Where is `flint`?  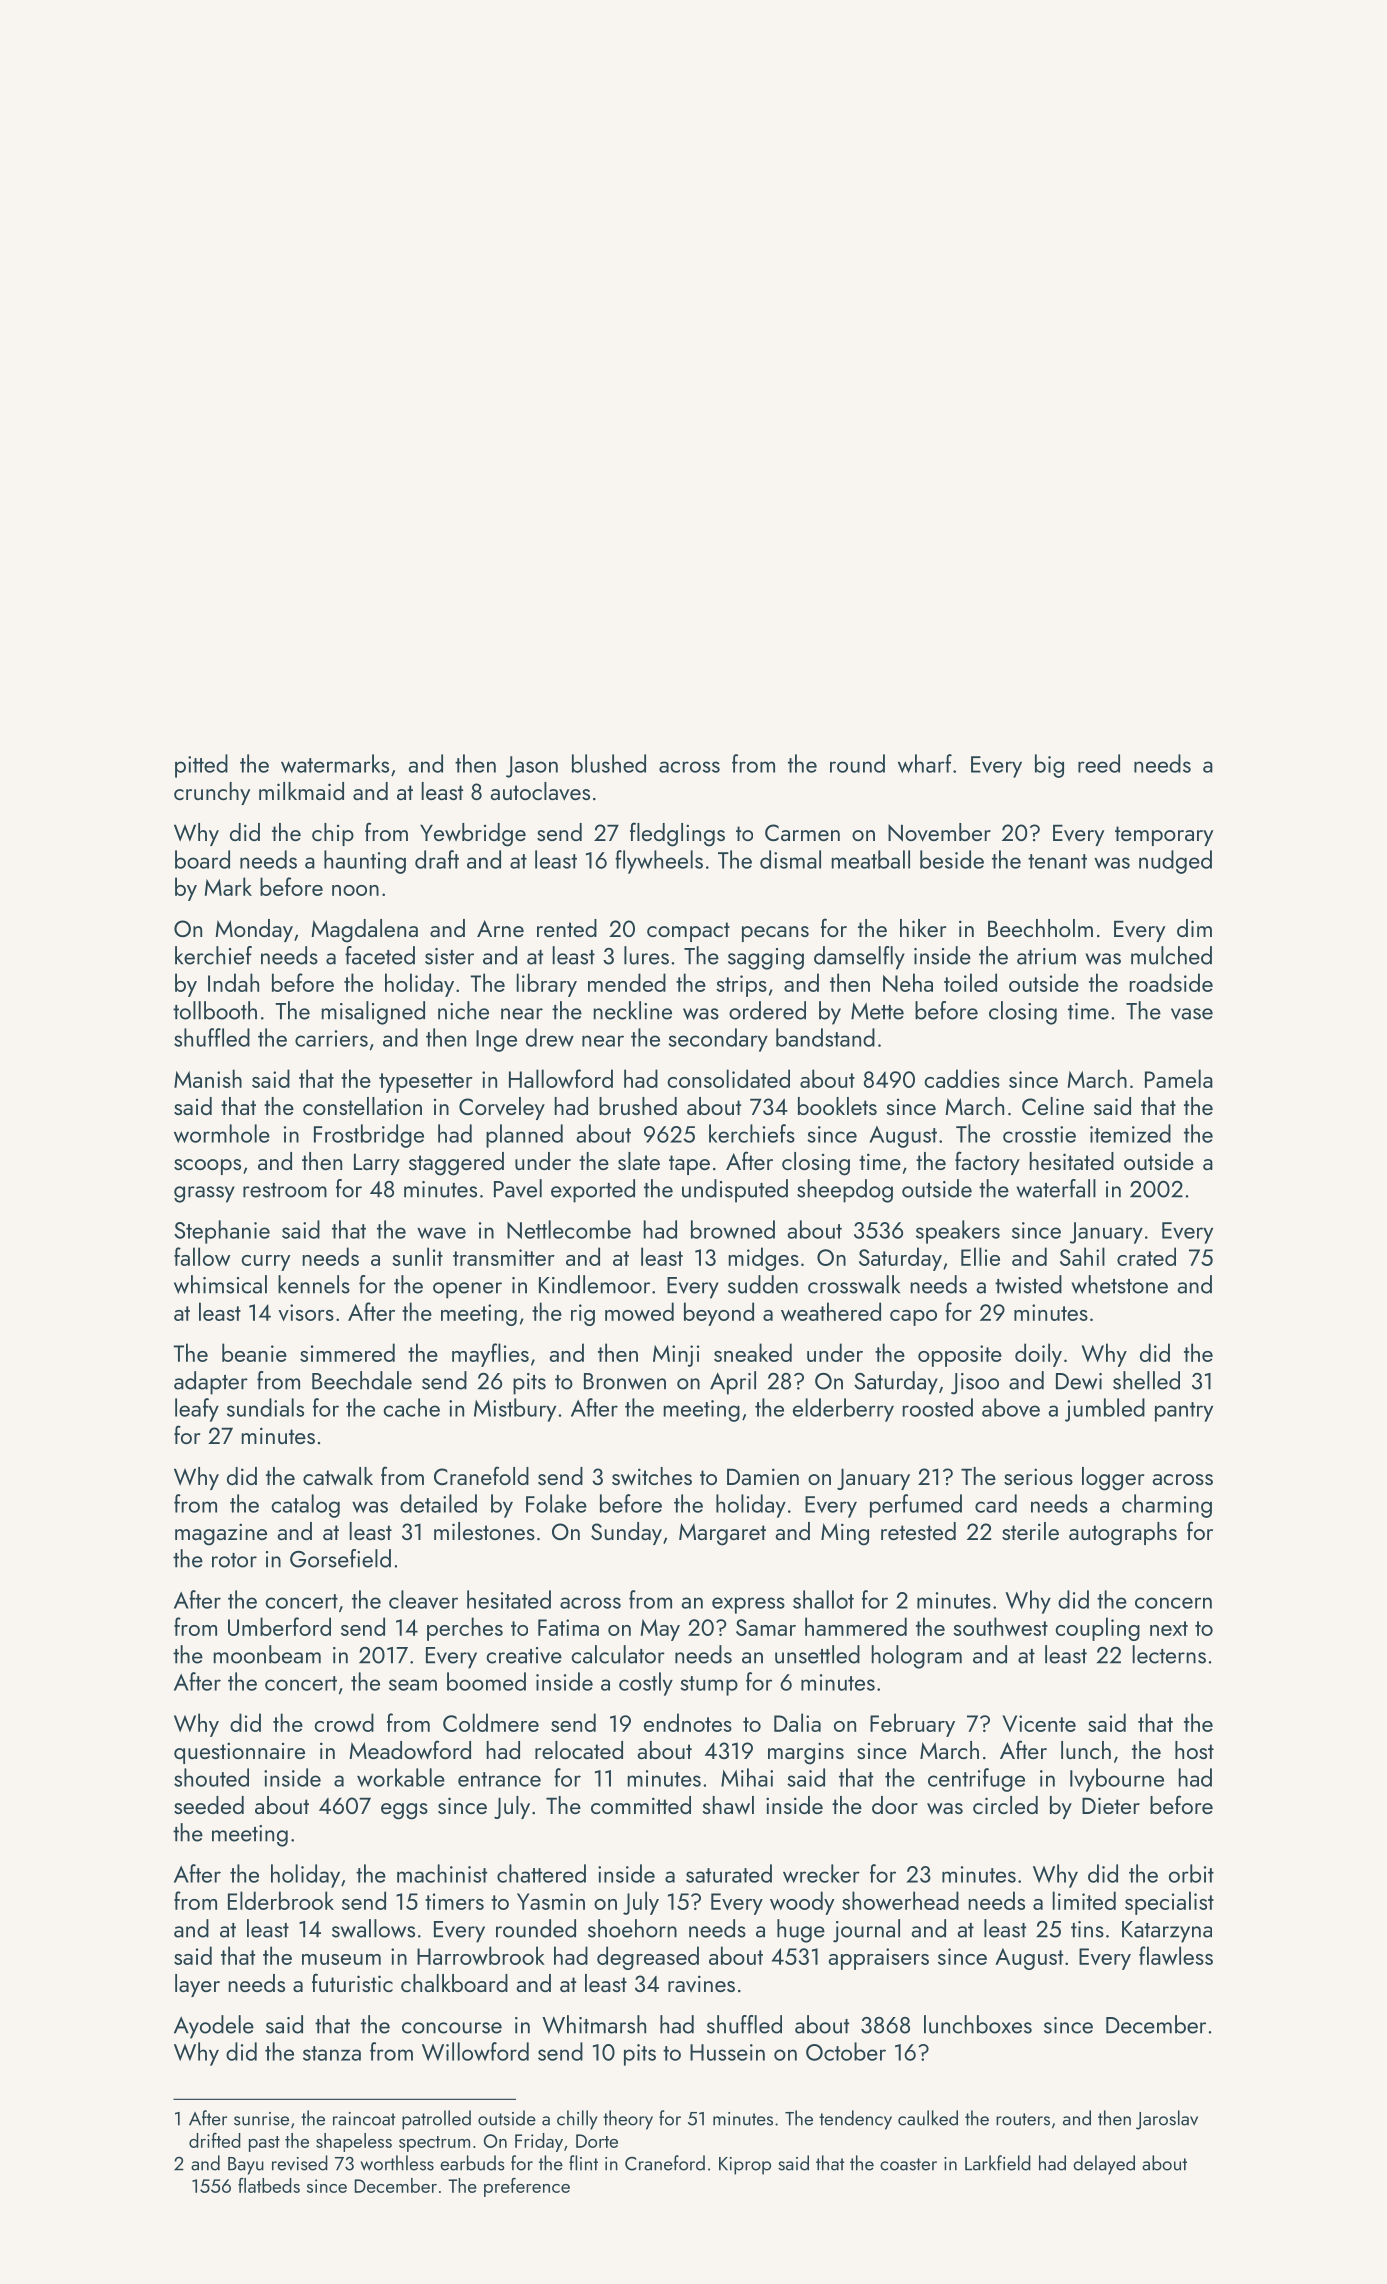
flint is located at coordinates (583, 2163).
